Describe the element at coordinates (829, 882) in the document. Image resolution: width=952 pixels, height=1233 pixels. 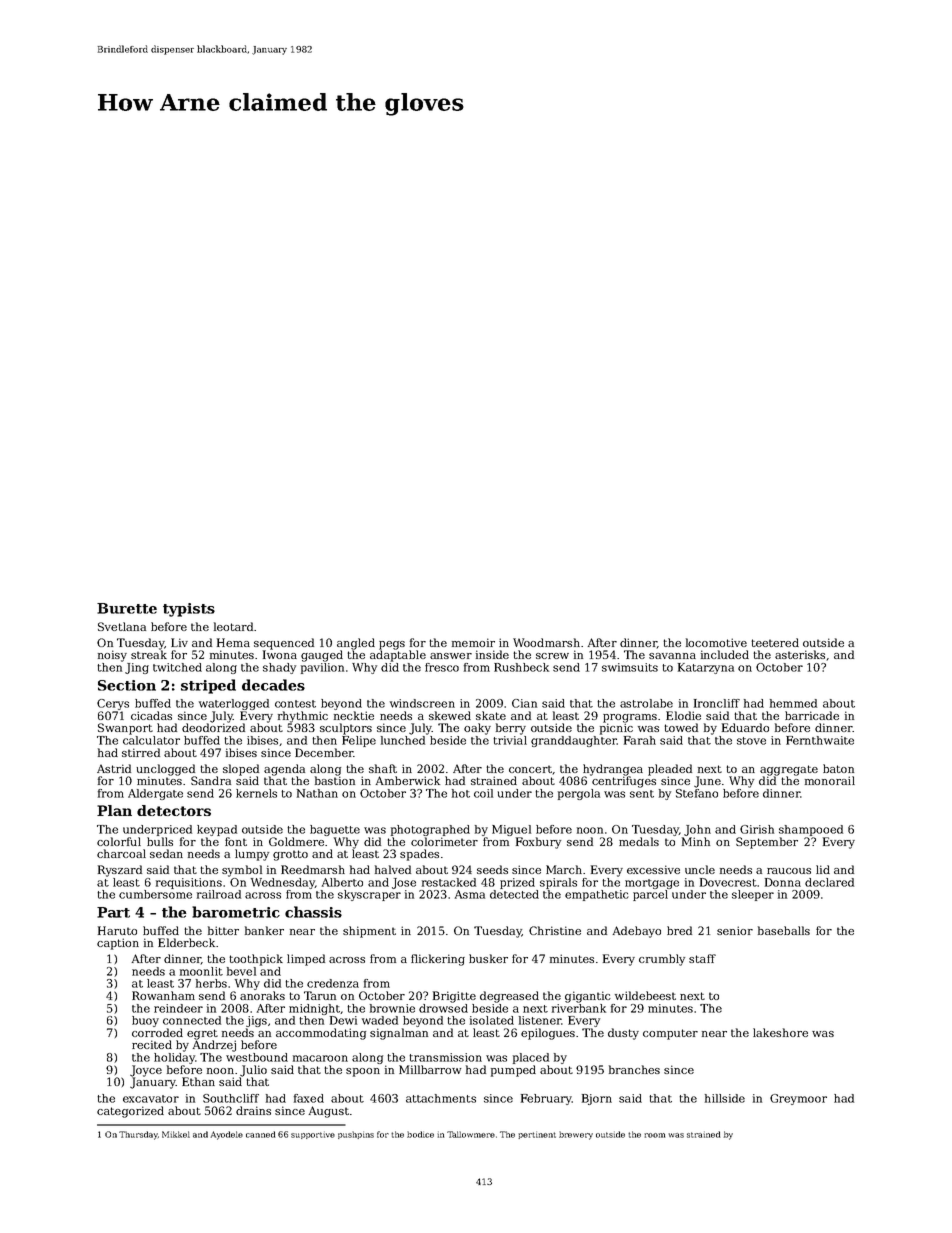
I see `declared` at that location.
